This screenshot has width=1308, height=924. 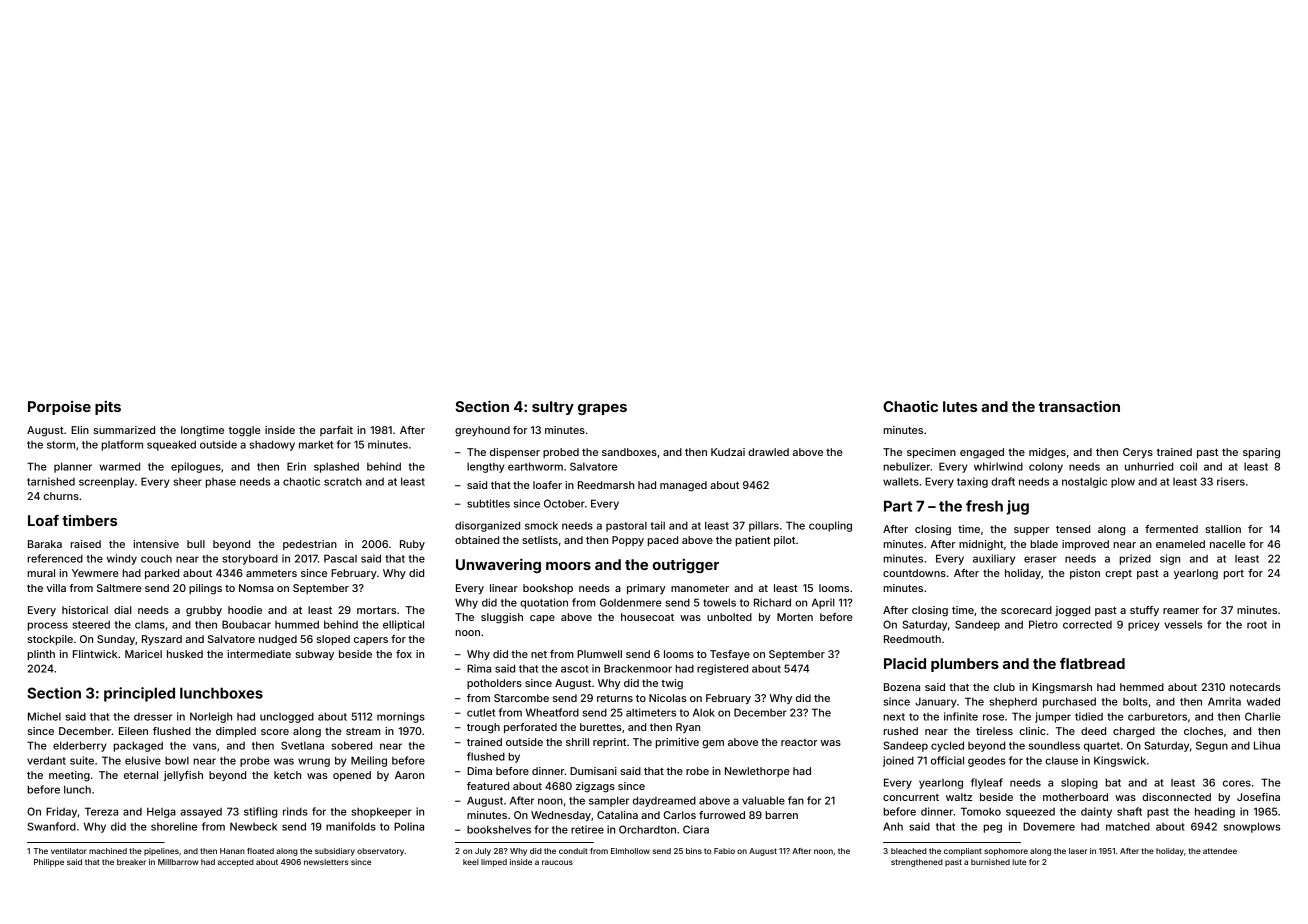 I want to click on pricey, so click(x=1144, y=625).
